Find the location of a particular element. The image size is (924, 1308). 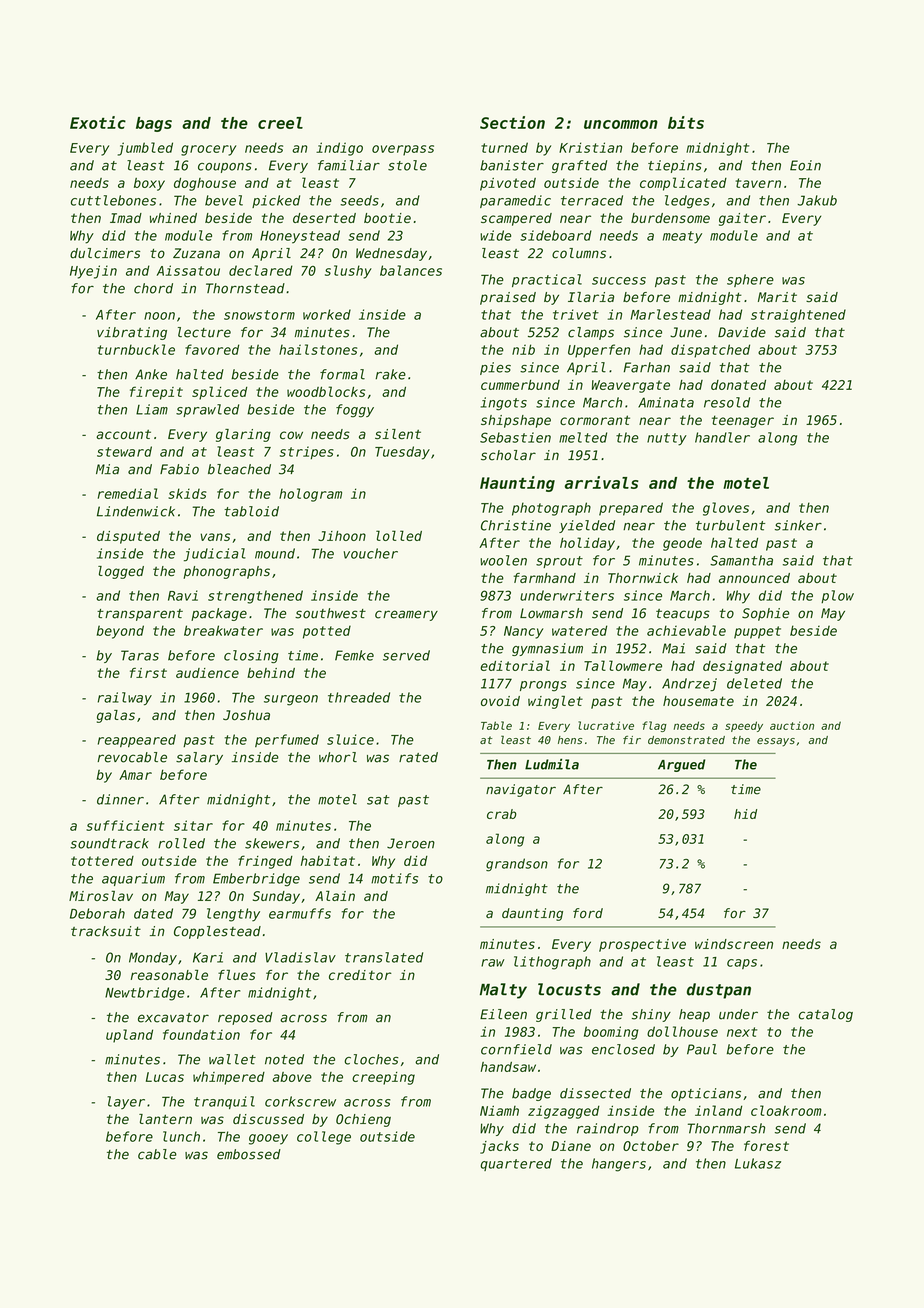

Jihoon is located at coordinates (342, 536).
